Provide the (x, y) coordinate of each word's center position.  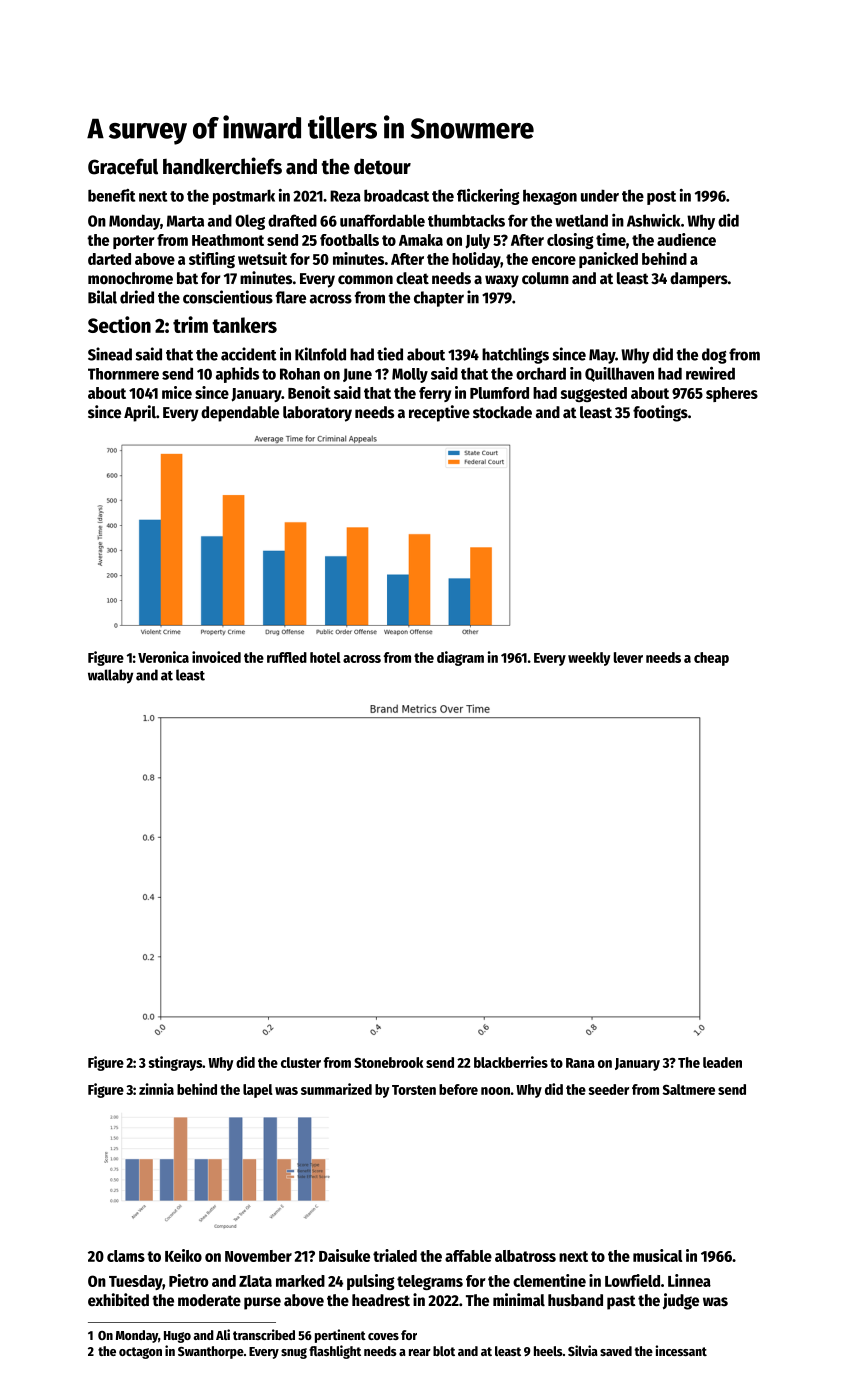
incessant (681, 1350)
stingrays (175, 1063)
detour (382, 167)
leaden (722, 1062)
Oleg (250, 222)
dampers (699, 280)
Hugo (177, 1337)
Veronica (163, 657)
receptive (439, 413)
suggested (593, 394)
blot (444, 1351)
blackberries (511, 1062)
